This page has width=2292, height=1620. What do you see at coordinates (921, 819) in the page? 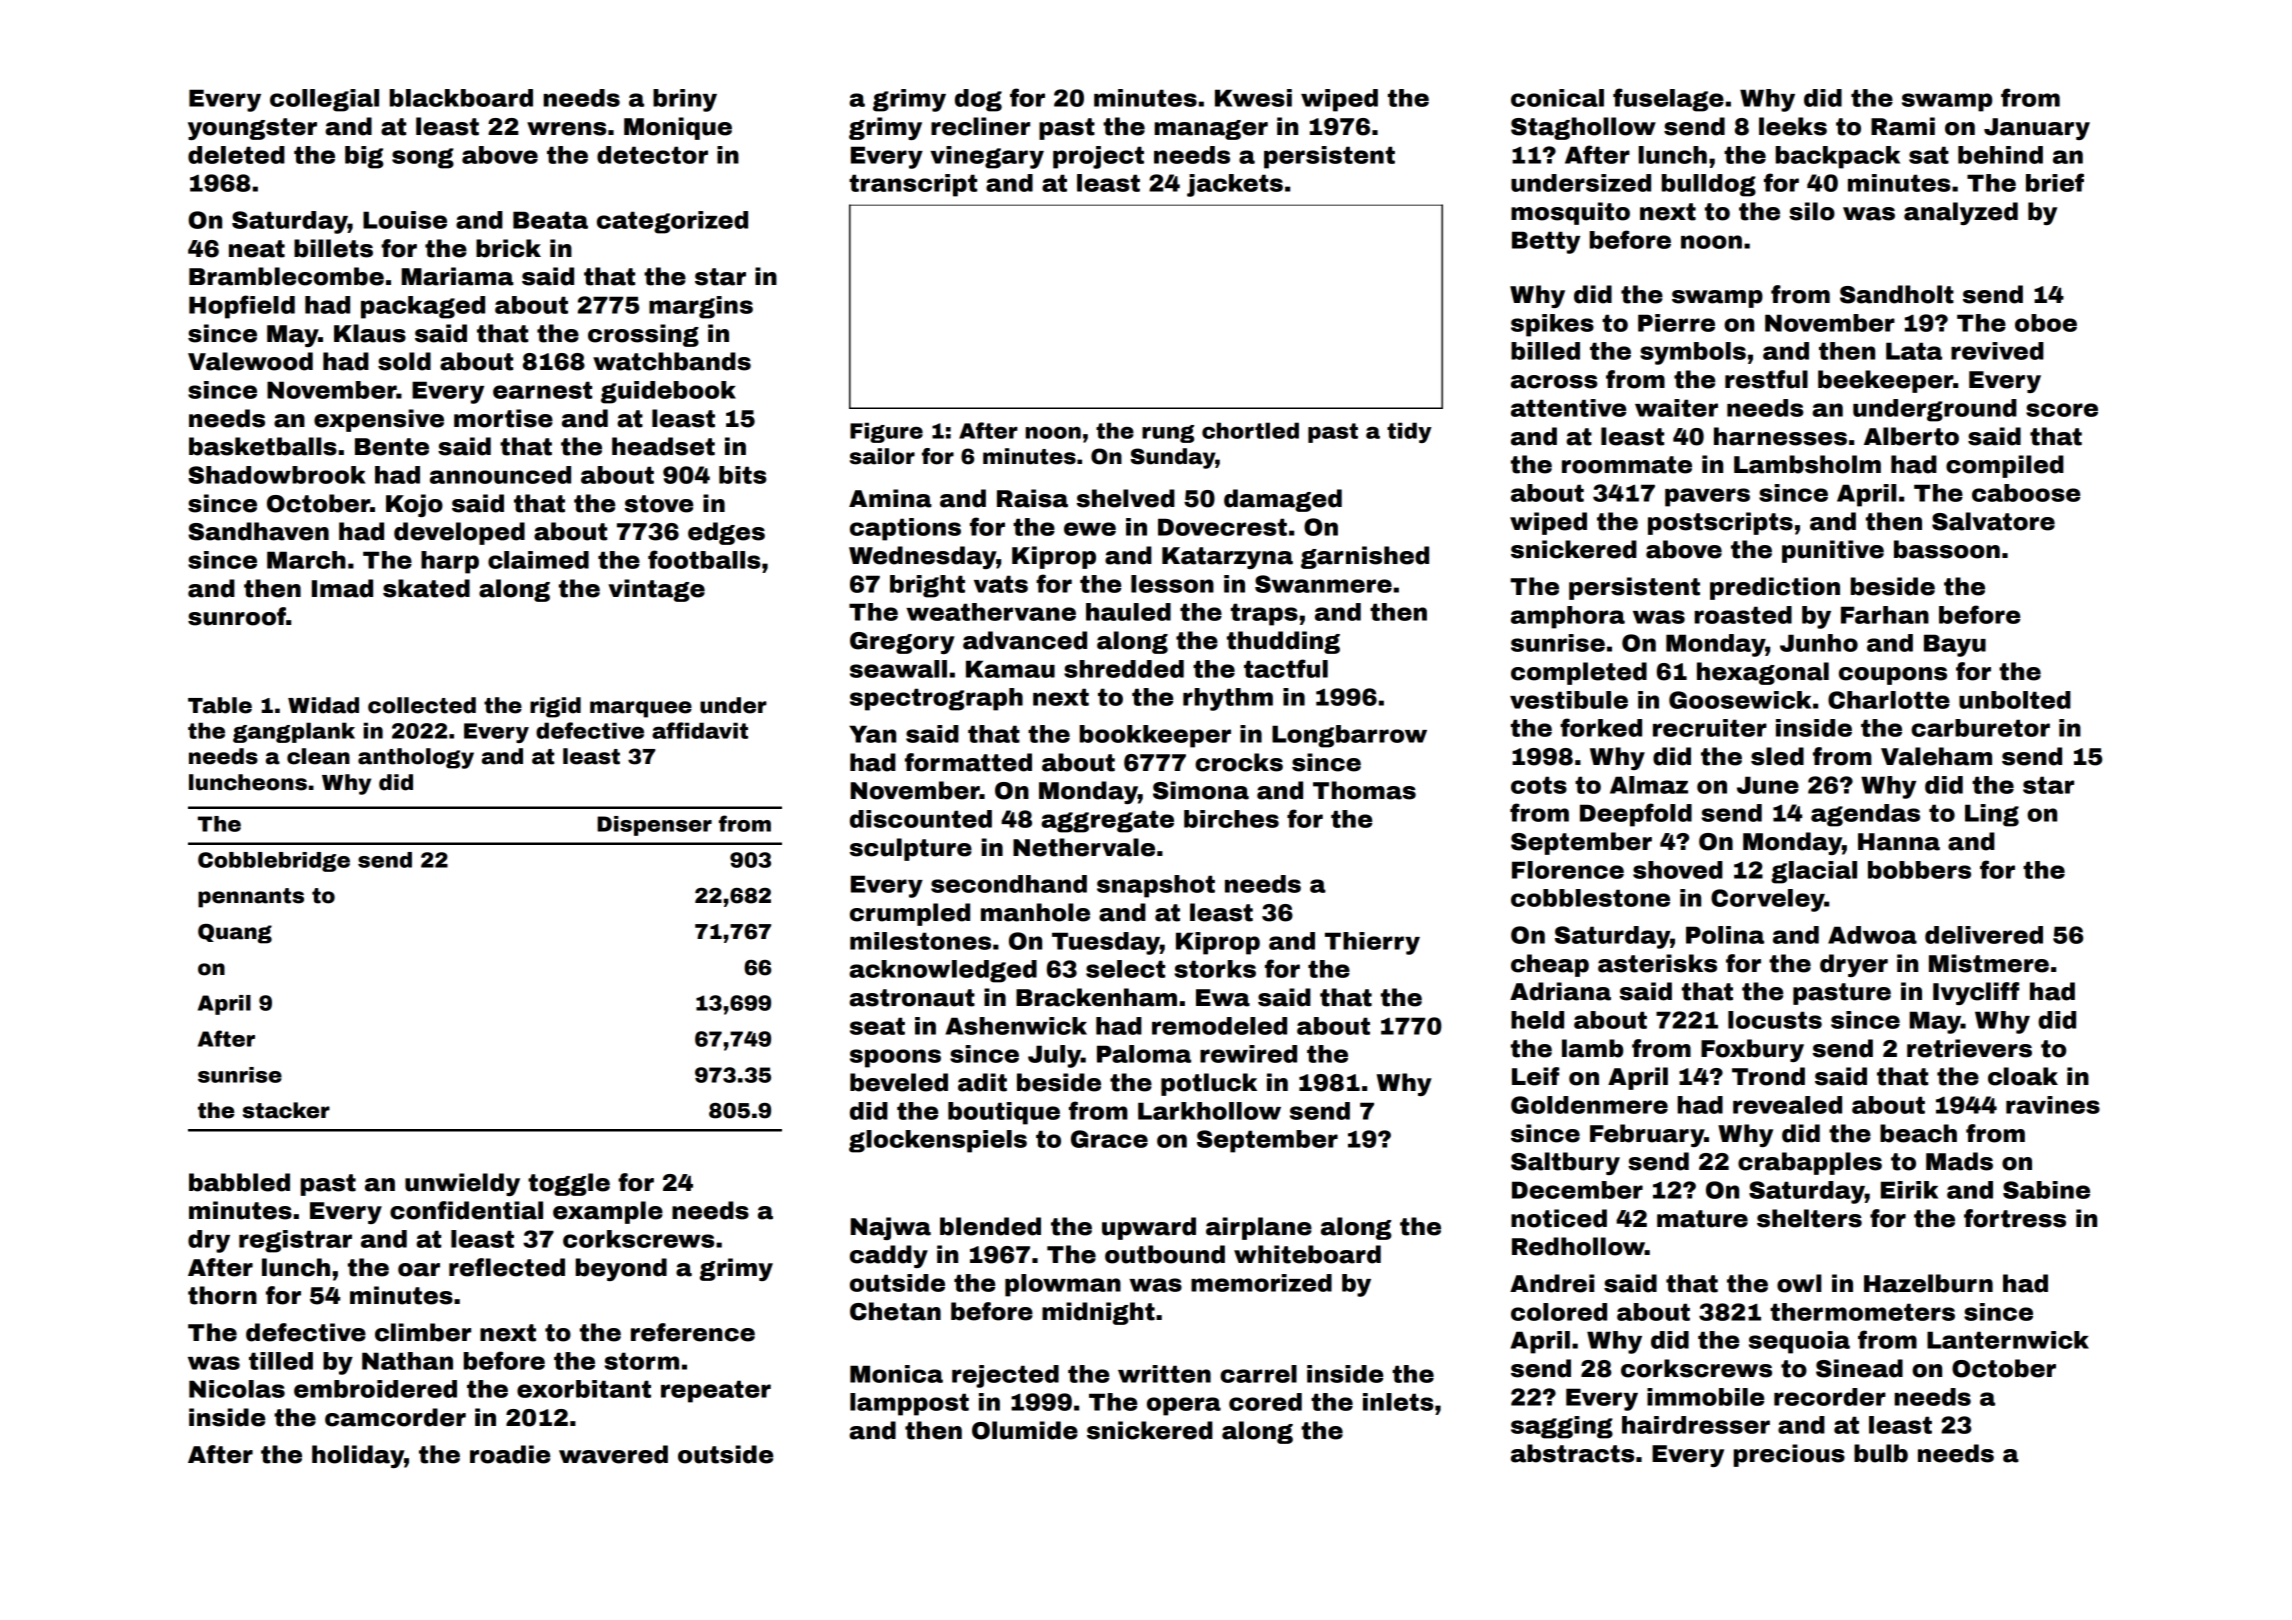
I see `discounted` at bounding box center [921, 819].
